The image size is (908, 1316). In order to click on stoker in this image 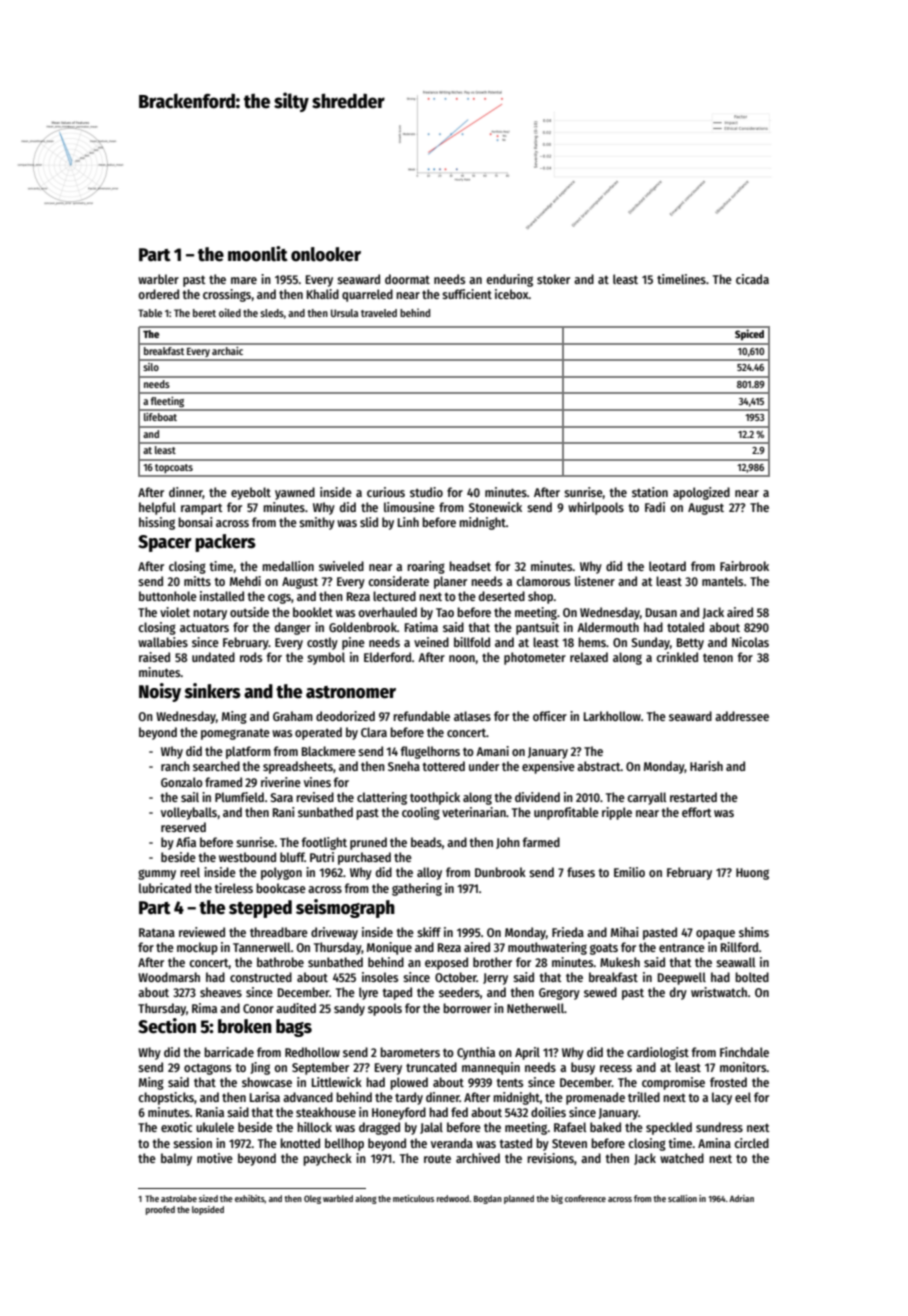, I will do `click(553, 279)`.
